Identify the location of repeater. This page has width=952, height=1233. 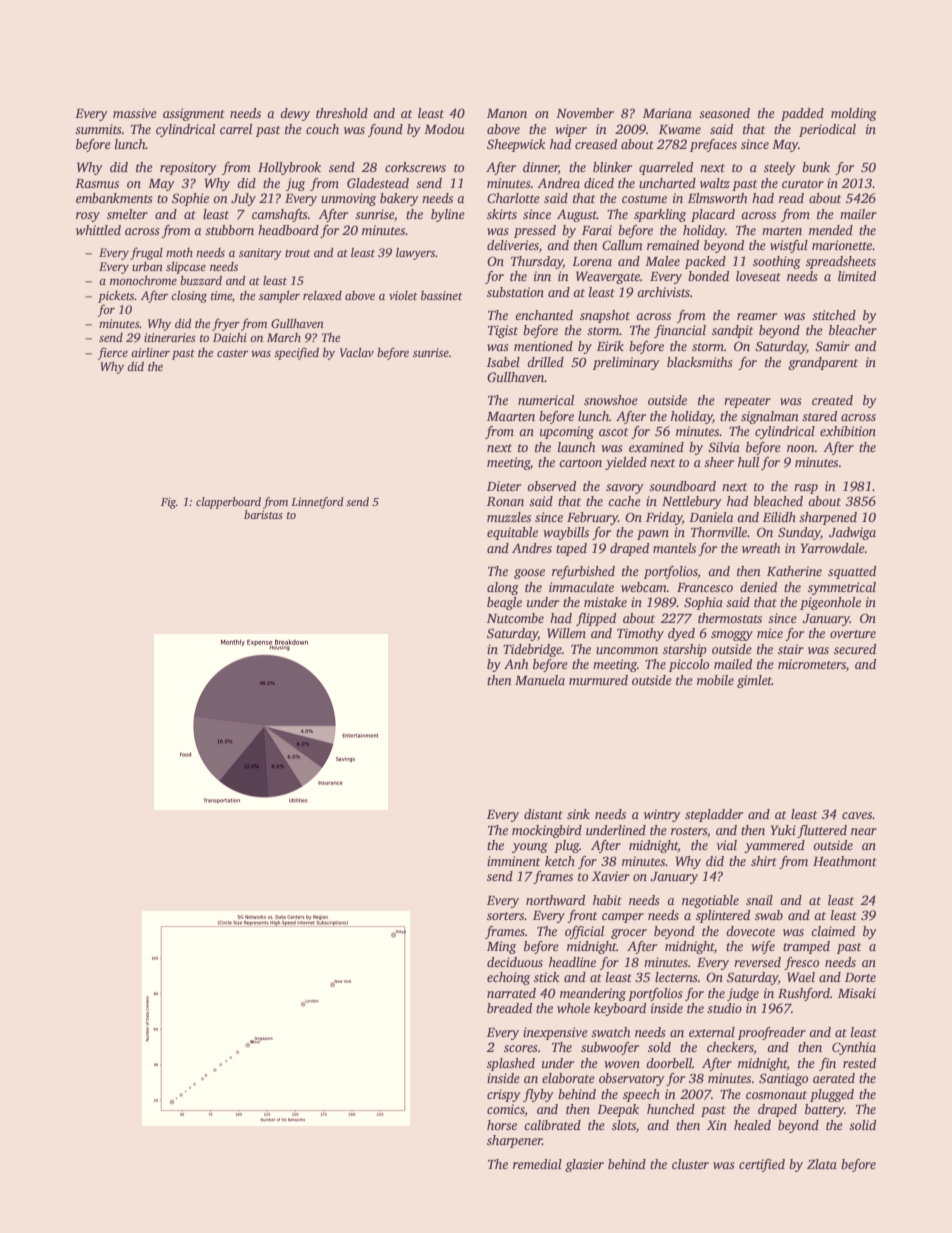
(747, 402).
